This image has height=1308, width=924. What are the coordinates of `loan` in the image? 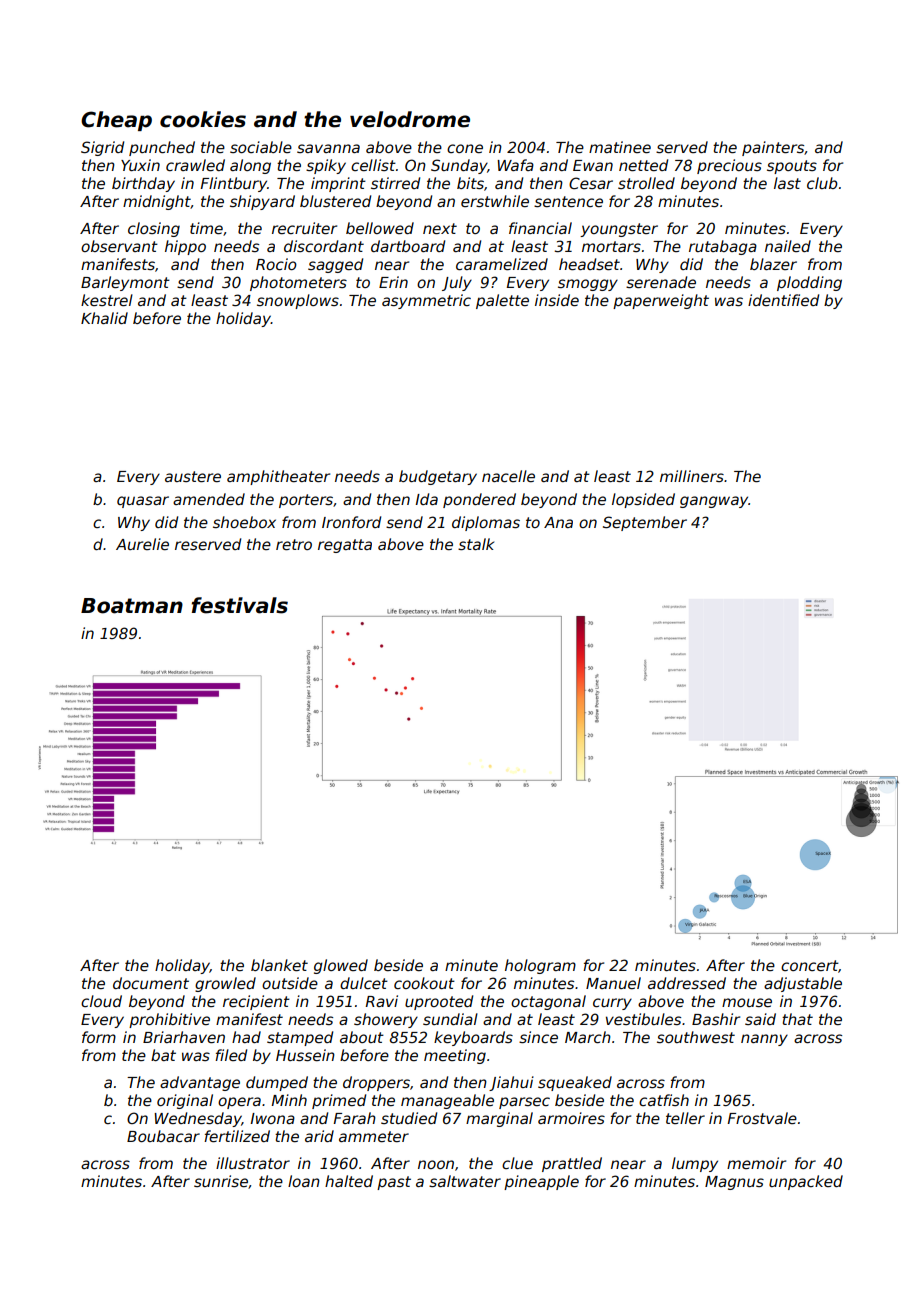 It's located at (304, 1181).
